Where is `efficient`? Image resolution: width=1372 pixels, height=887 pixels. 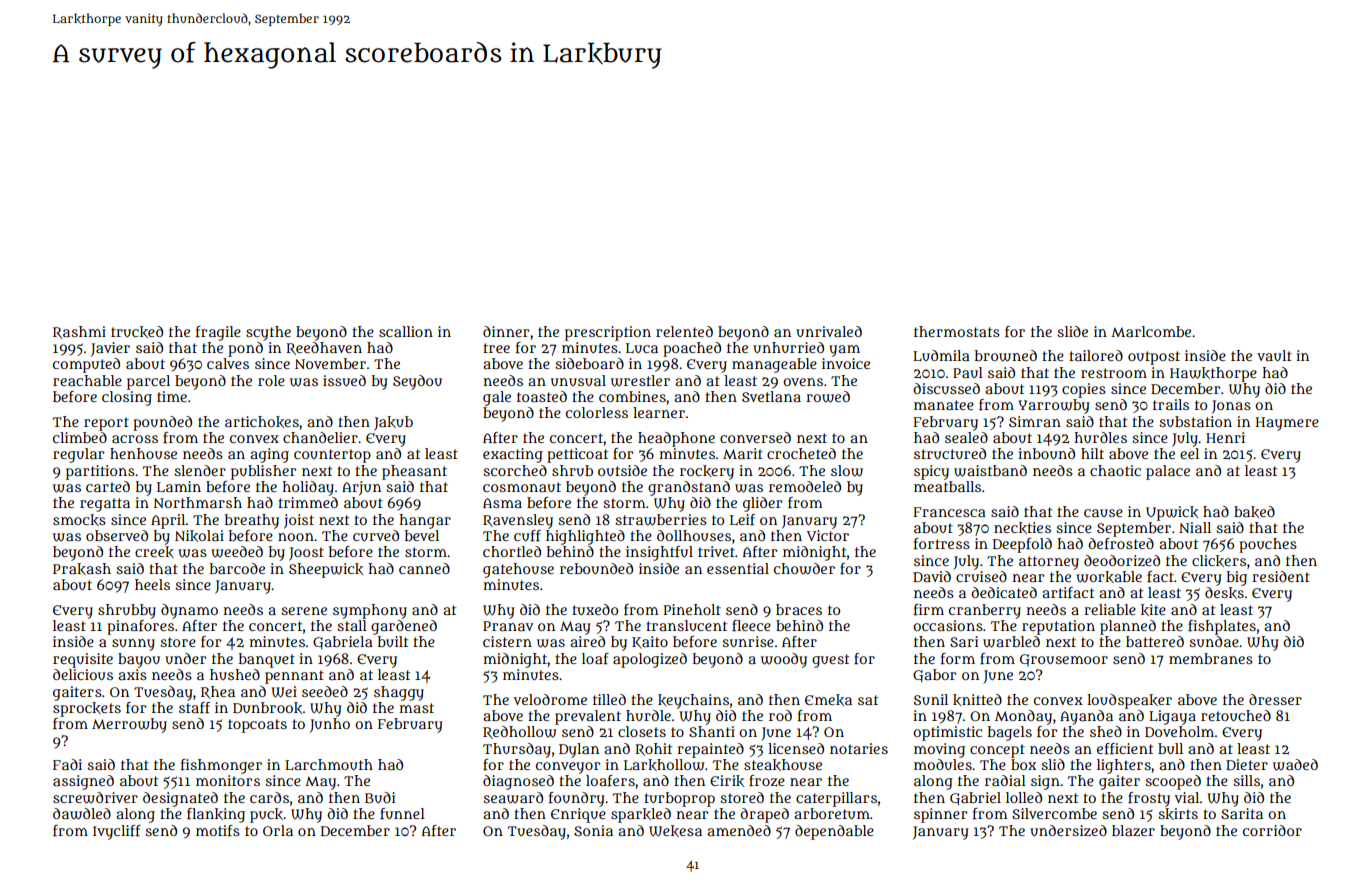
efficient is located at coordinates (1125, 748).
